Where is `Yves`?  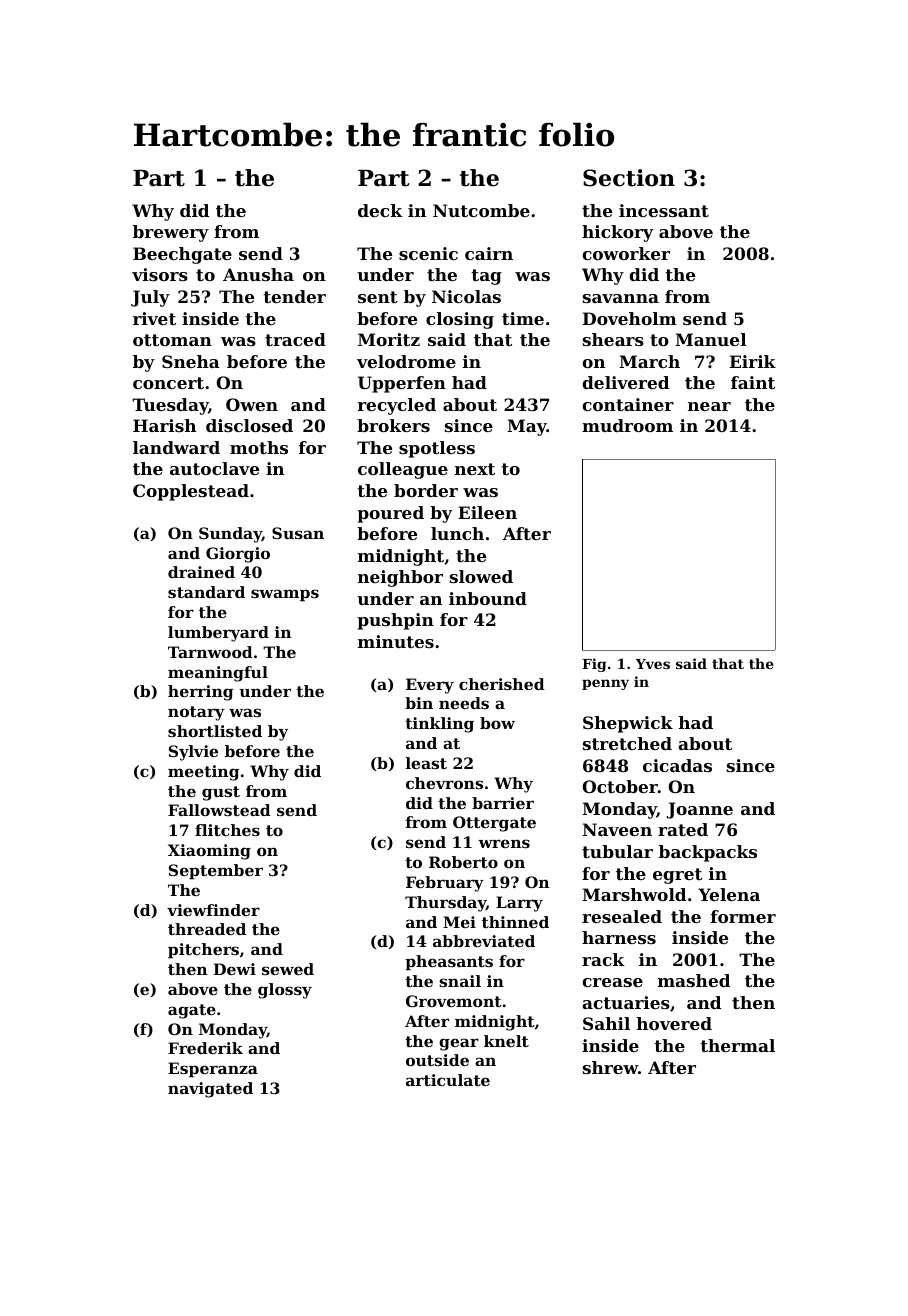 Yves is located at coordinates (652, 664).
